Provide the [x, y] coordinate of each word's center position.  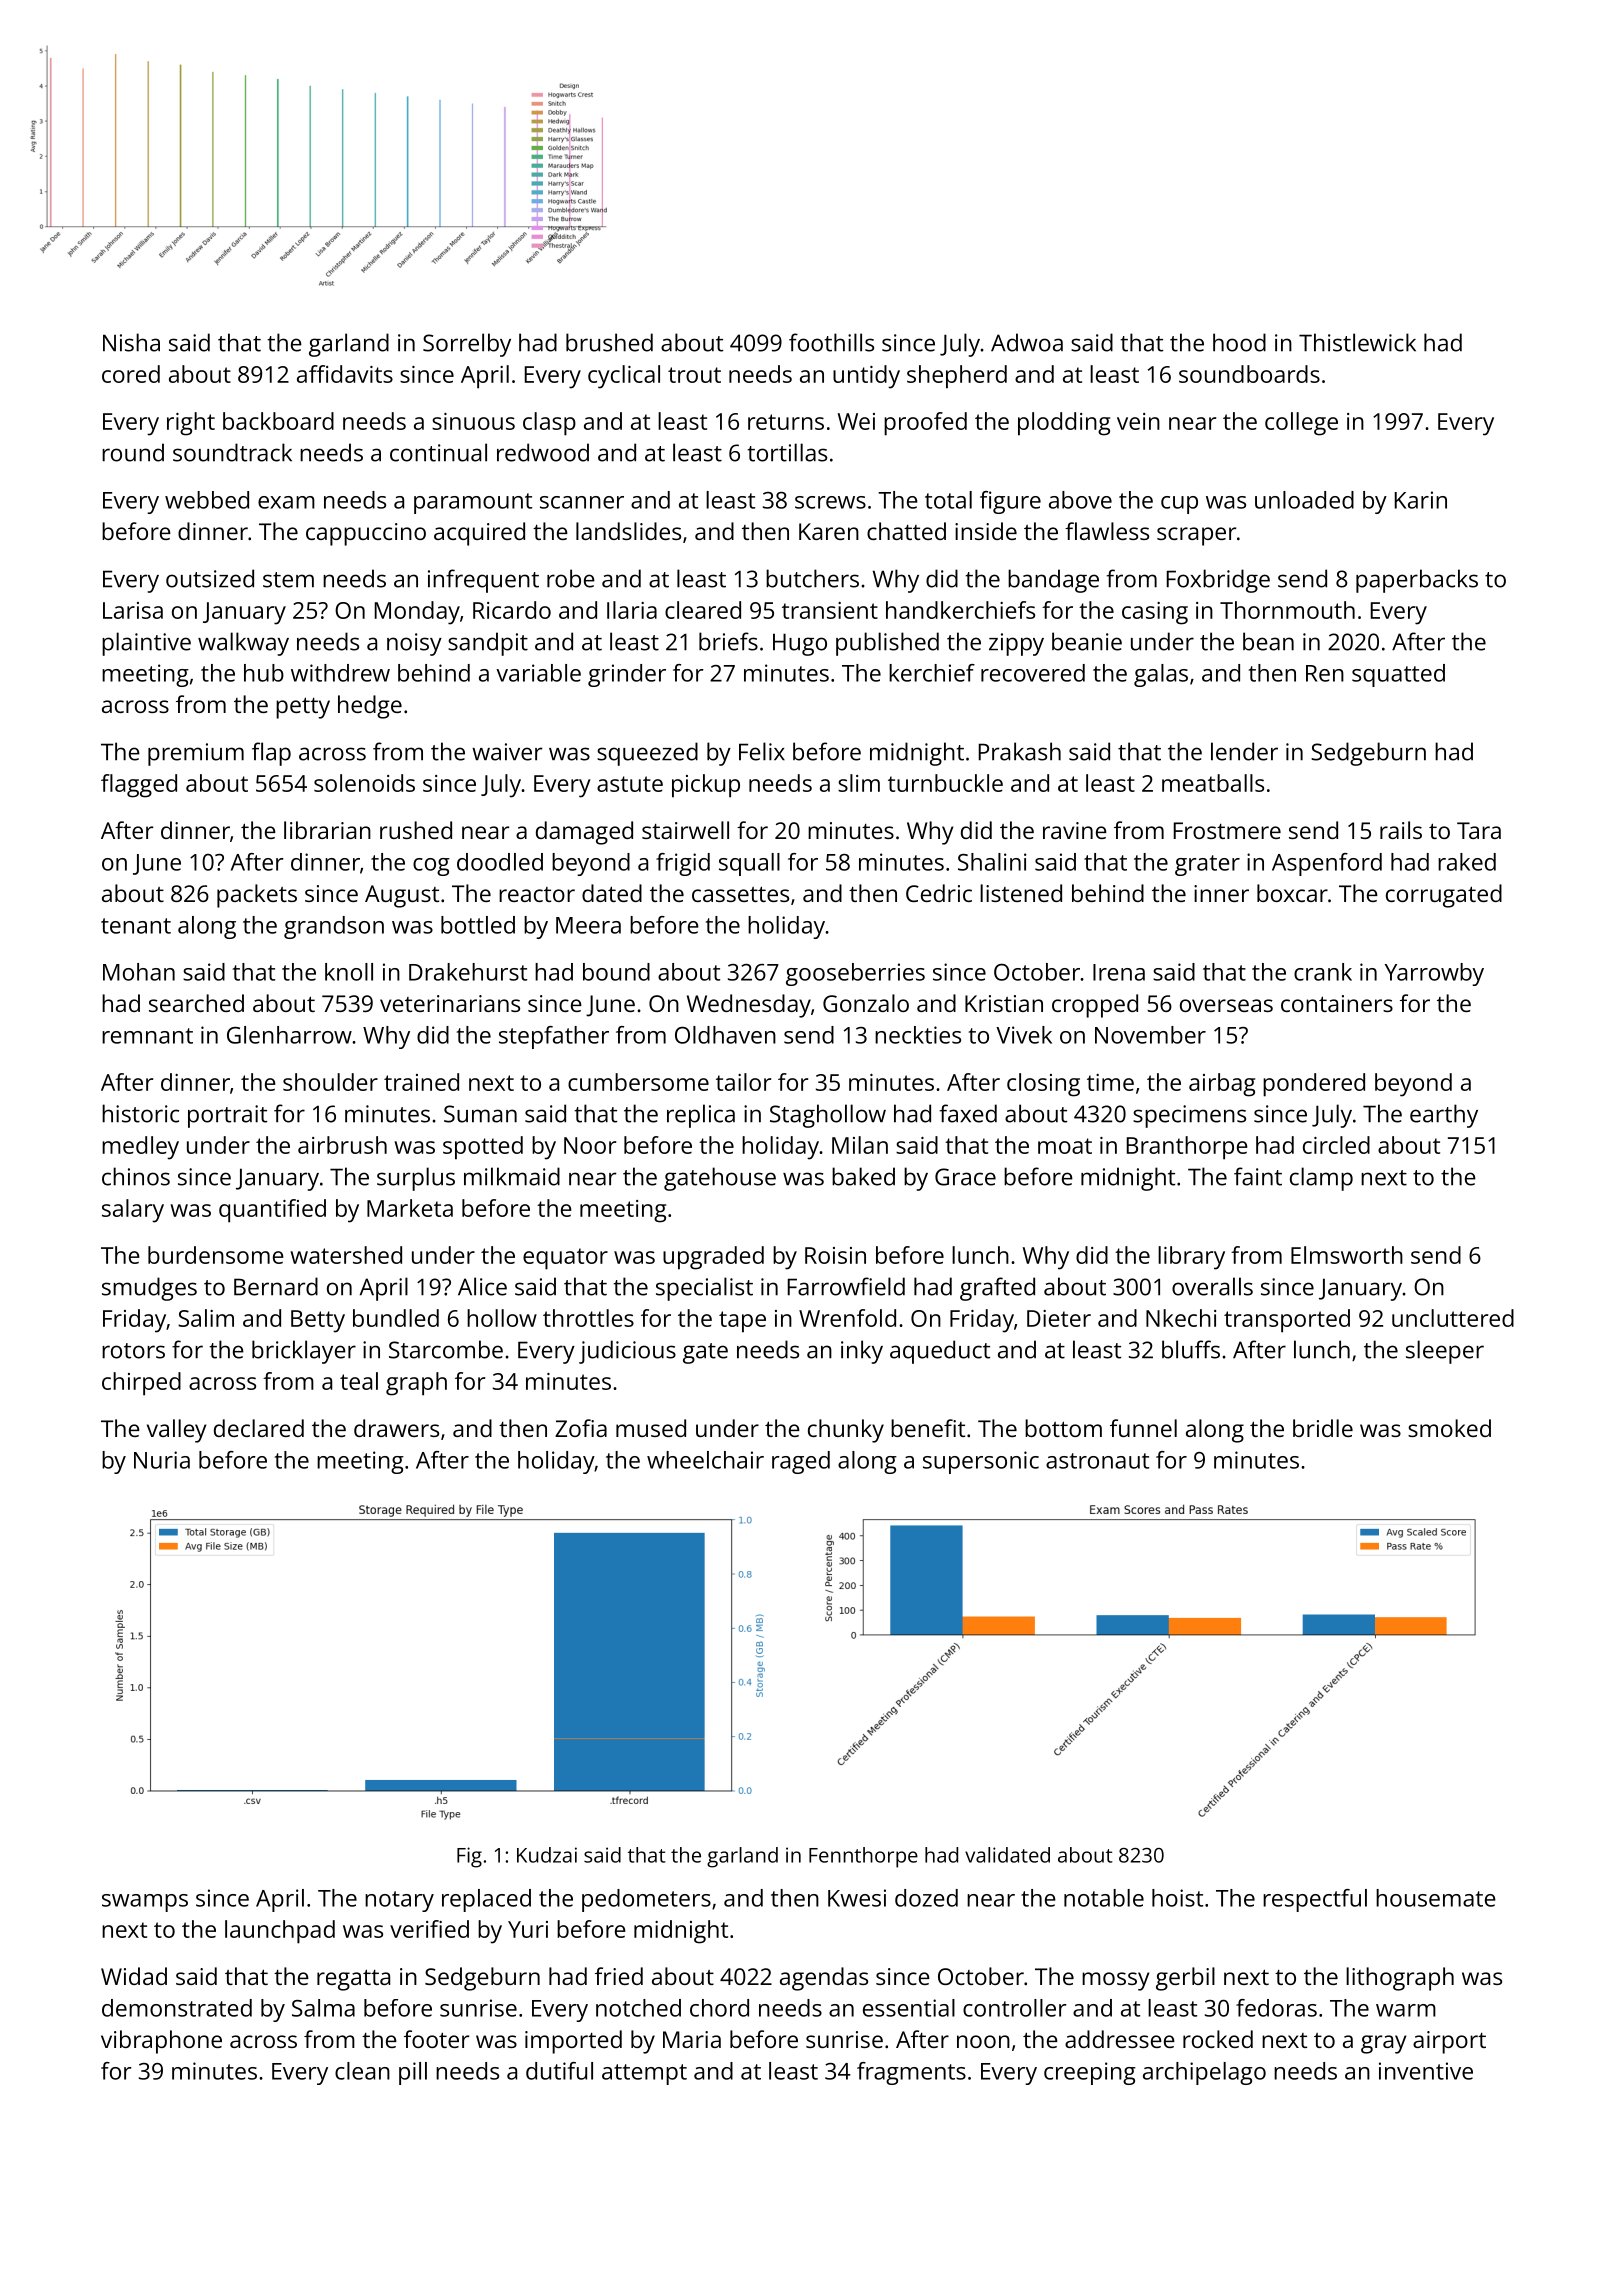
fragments [911, 2073]
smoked [1449, 1428]
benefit [928, 1428]
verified [429, 1929]
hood [1239, 342]
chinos [136, 1176]
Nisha [131, 342]
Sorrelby [467, 345]
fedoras [1276, 2008]
